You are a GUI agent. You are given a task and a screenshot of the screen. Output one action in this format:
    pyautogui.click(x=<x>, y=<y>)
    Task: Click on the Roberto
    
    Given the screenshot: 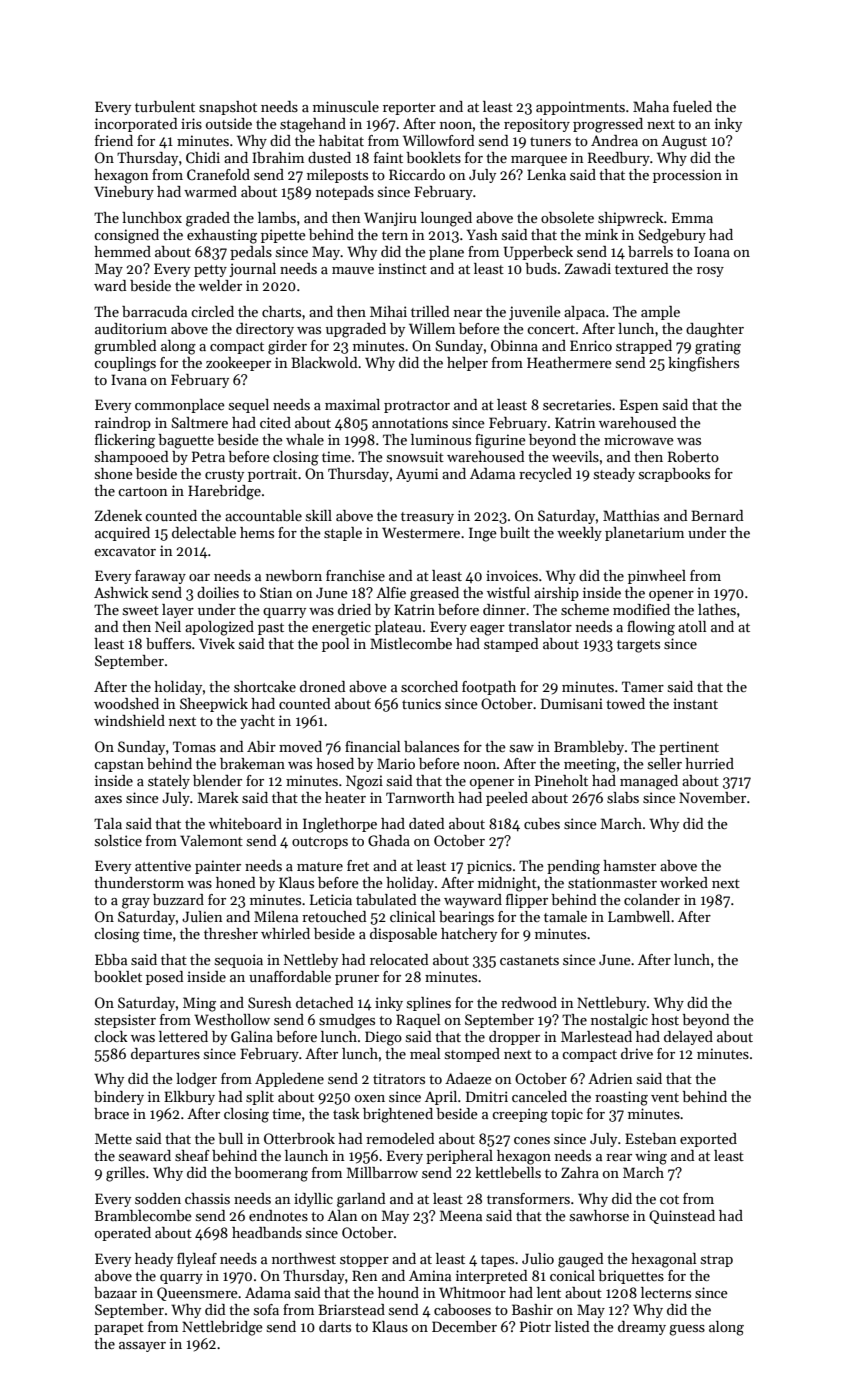 What is the action you would take?
    pyautogui.click(x=693, y=456)
